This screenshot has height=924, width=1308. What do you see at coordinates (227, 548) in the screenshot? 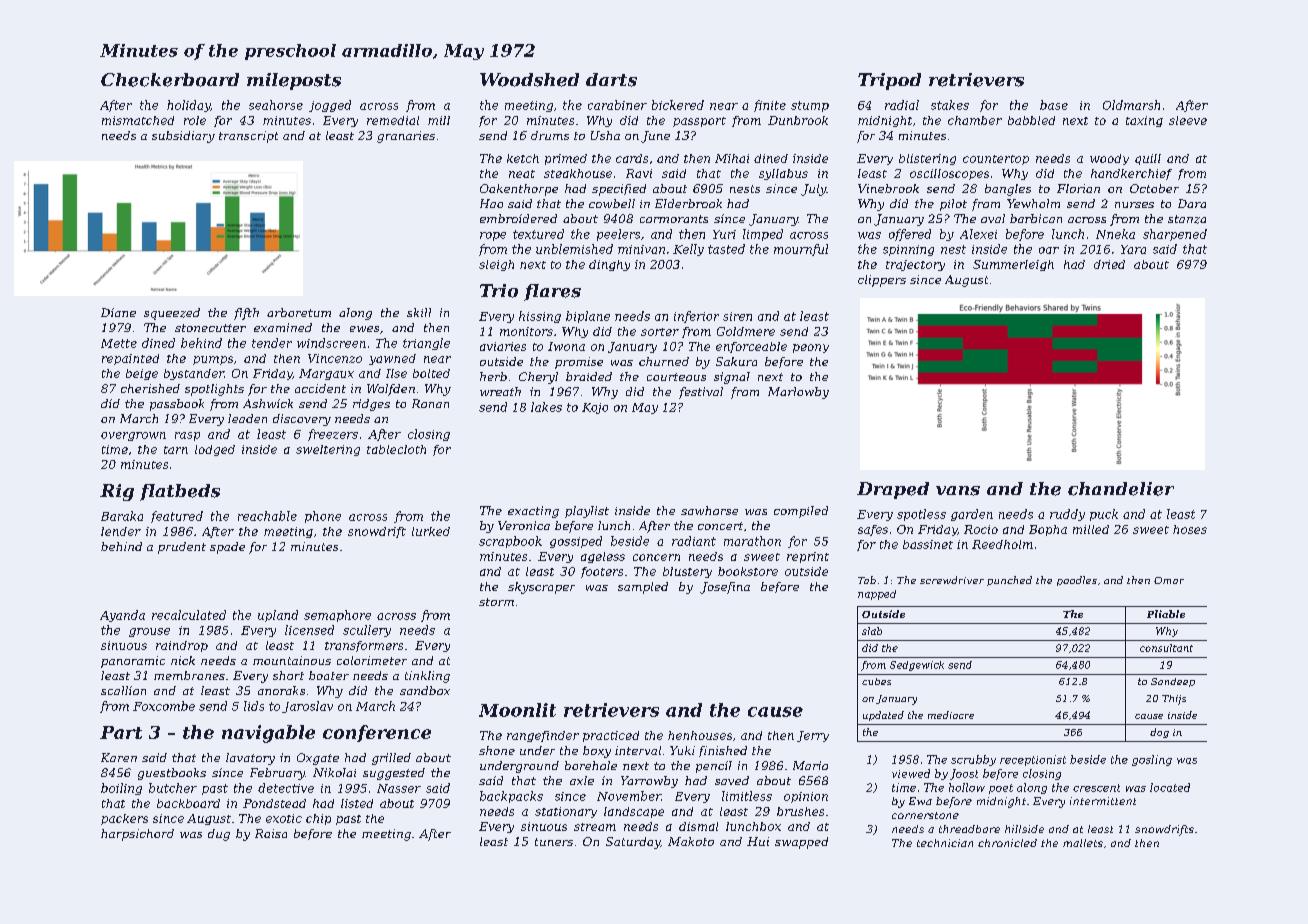
I see `spade` at bounding box center [227, 548].
